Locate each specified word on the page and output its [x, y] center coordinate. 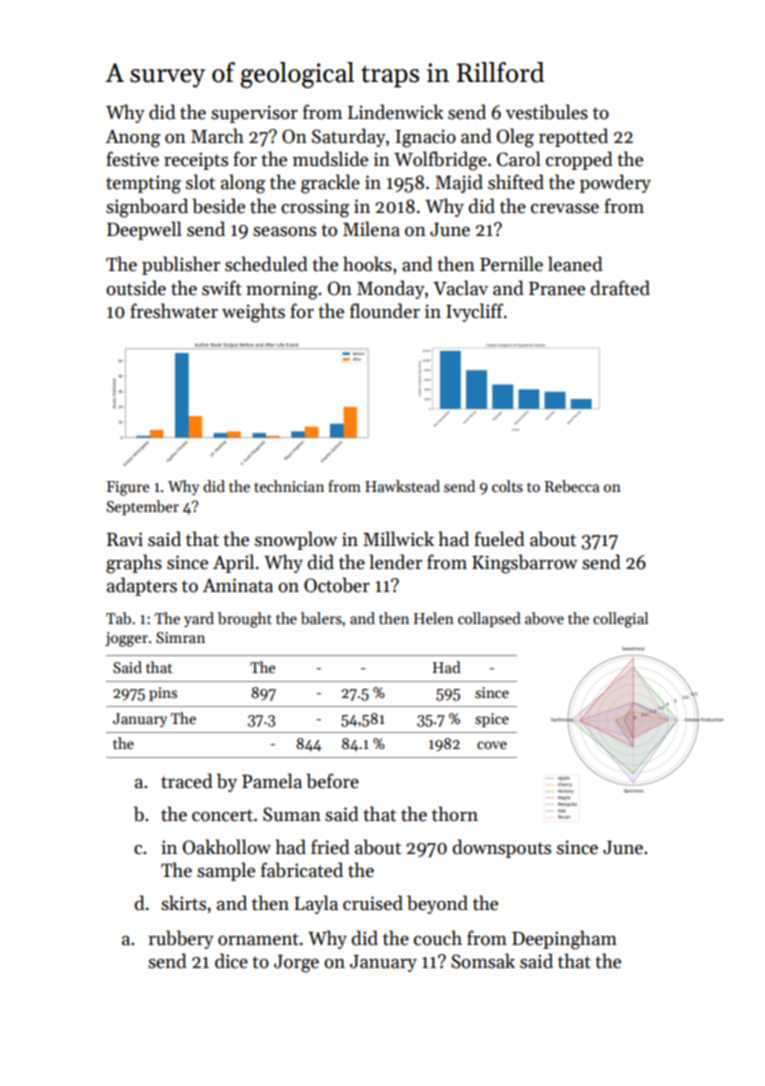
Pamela [272, 781]
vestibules [547, 112]
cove [492, 745]
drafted [620, 288]
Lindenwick [395, 112]
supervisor [254, 114]
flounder [385, 311]
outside [136, 288]
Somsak [483, 961]
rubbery [181, 939]
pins [163, 694]
